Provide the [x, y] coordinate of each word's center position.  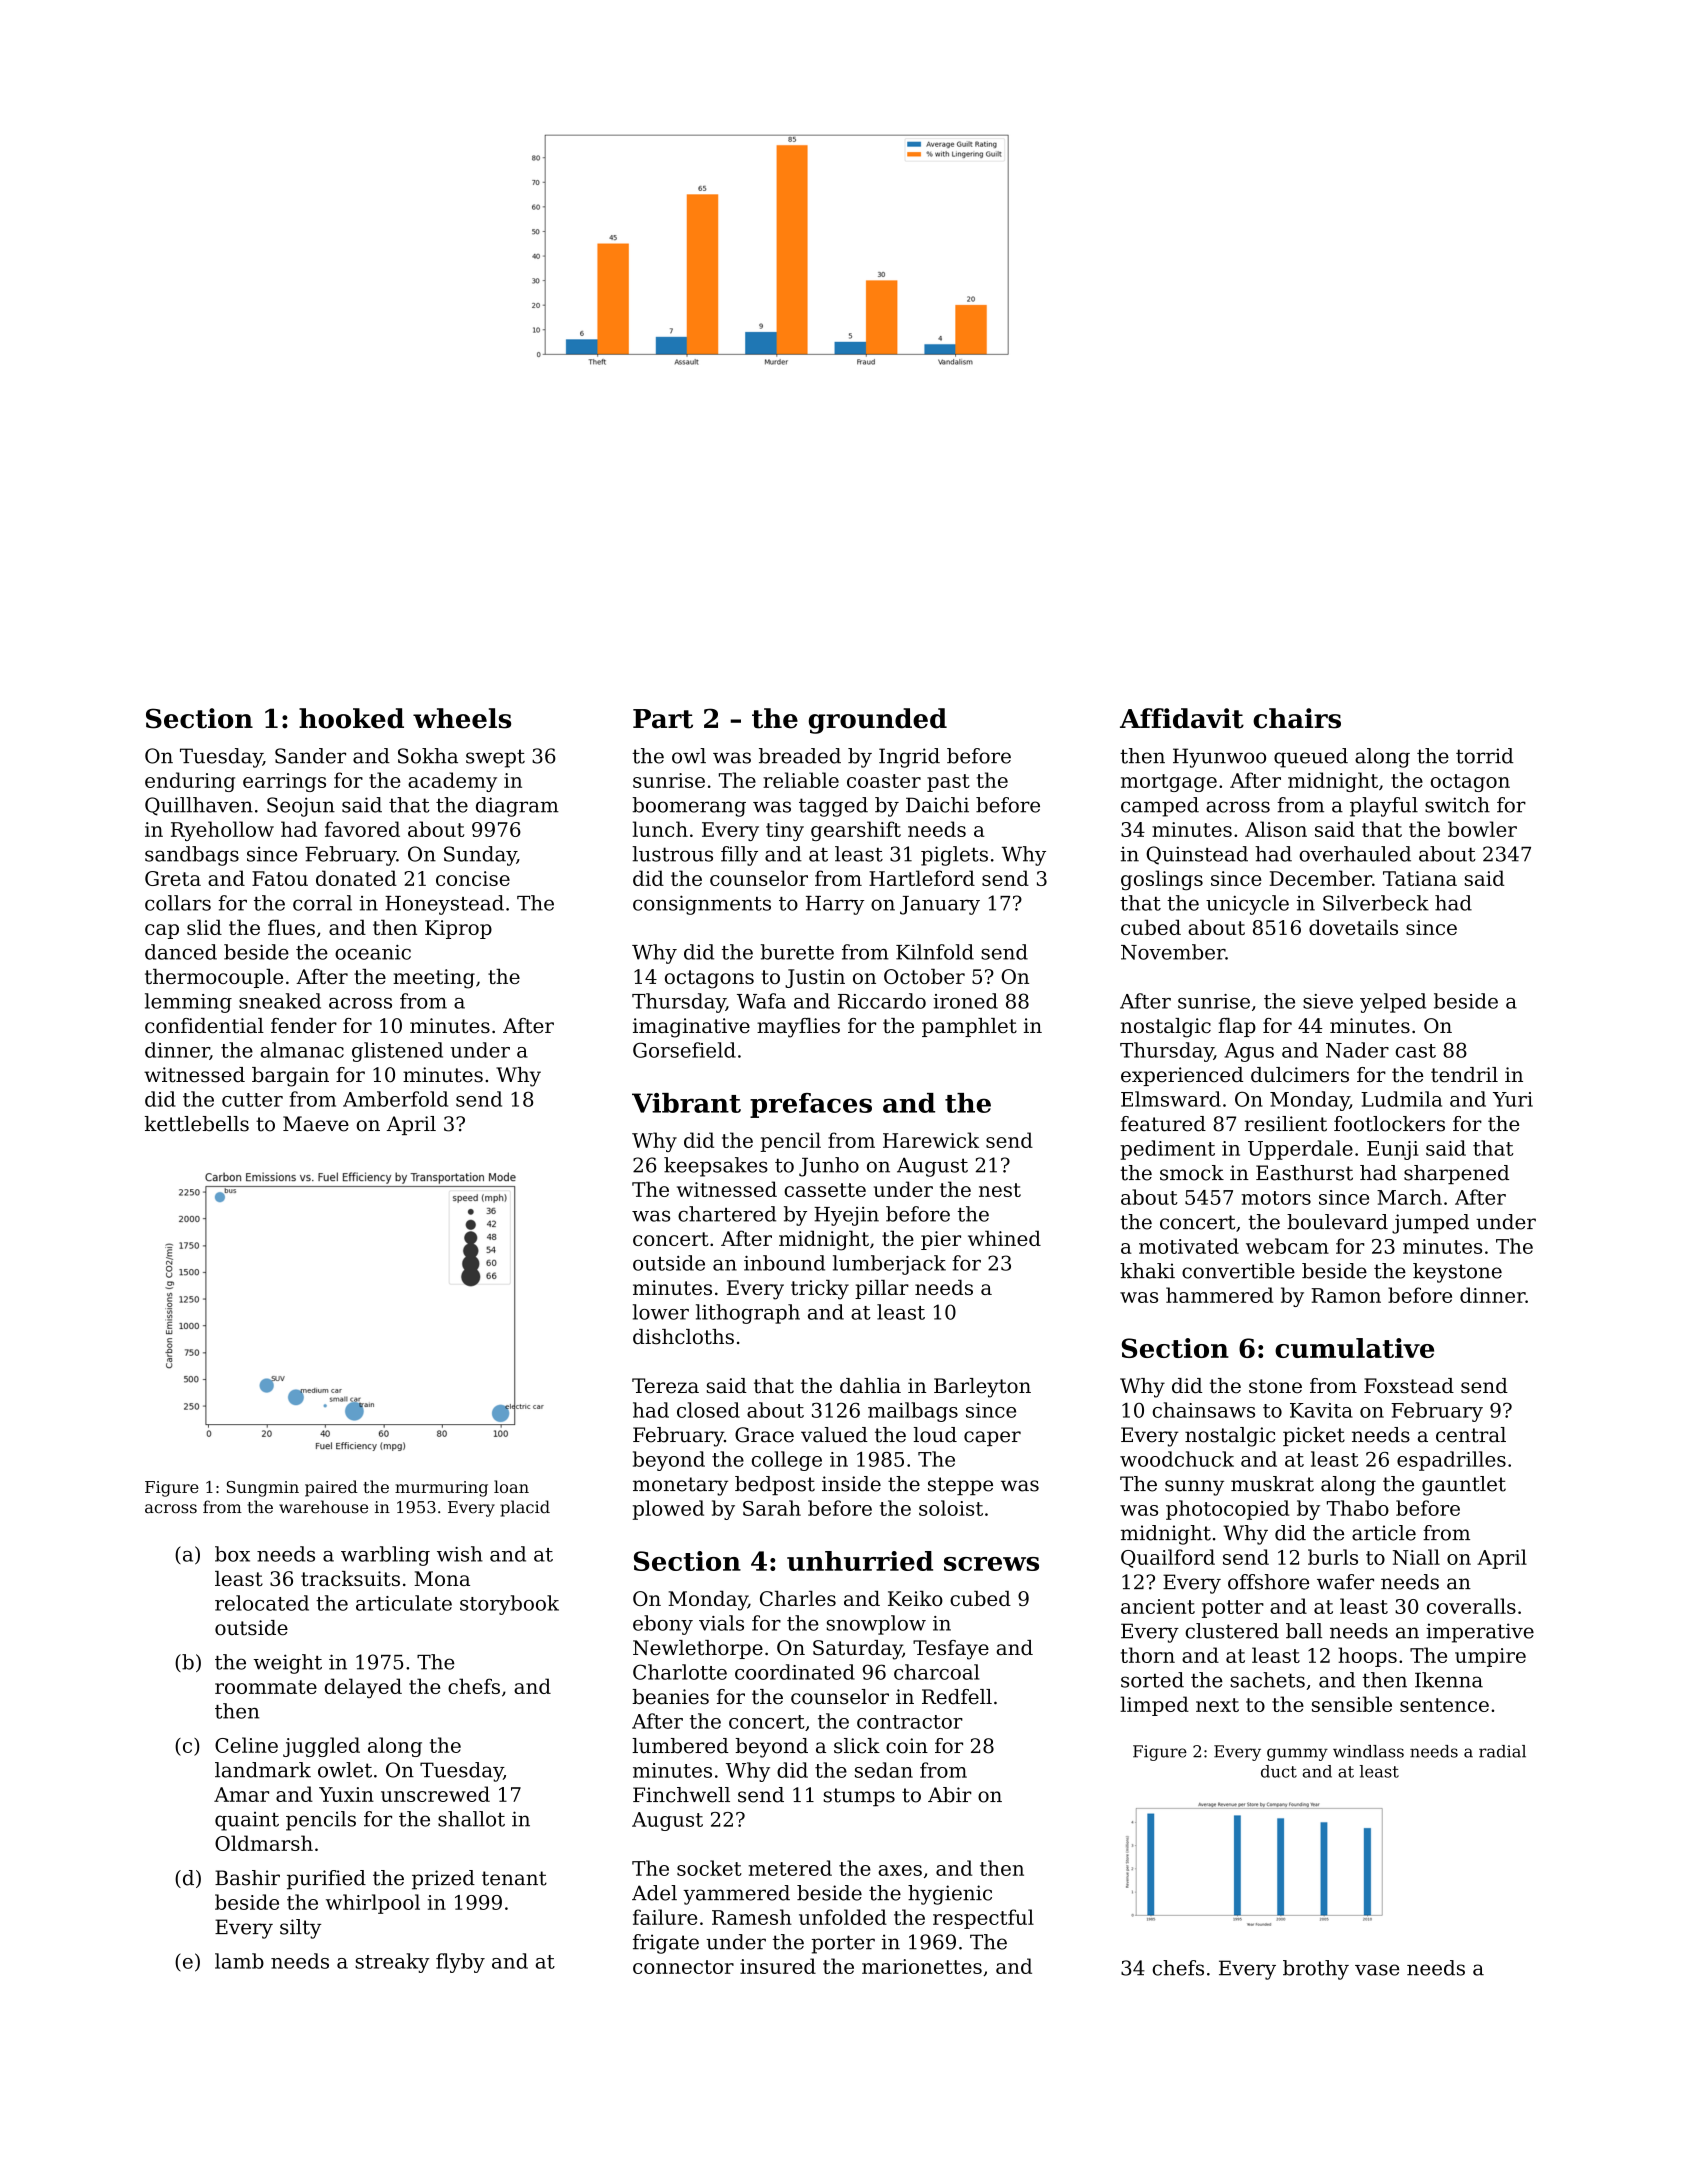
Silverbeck [1376, 903]
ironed [965, 1001]
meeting [434, 979]
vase [1377, 1970]
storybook [509, 1605]
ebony [663, 1625]
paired [331, 1488]
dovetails [1353, 927]
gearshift [856, 831]
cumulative [1354, 1348]
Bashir [247, 1878]
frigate [666, 1944]
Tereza [665, 1386]
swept [495, 758]
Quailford [1168, 1558]
